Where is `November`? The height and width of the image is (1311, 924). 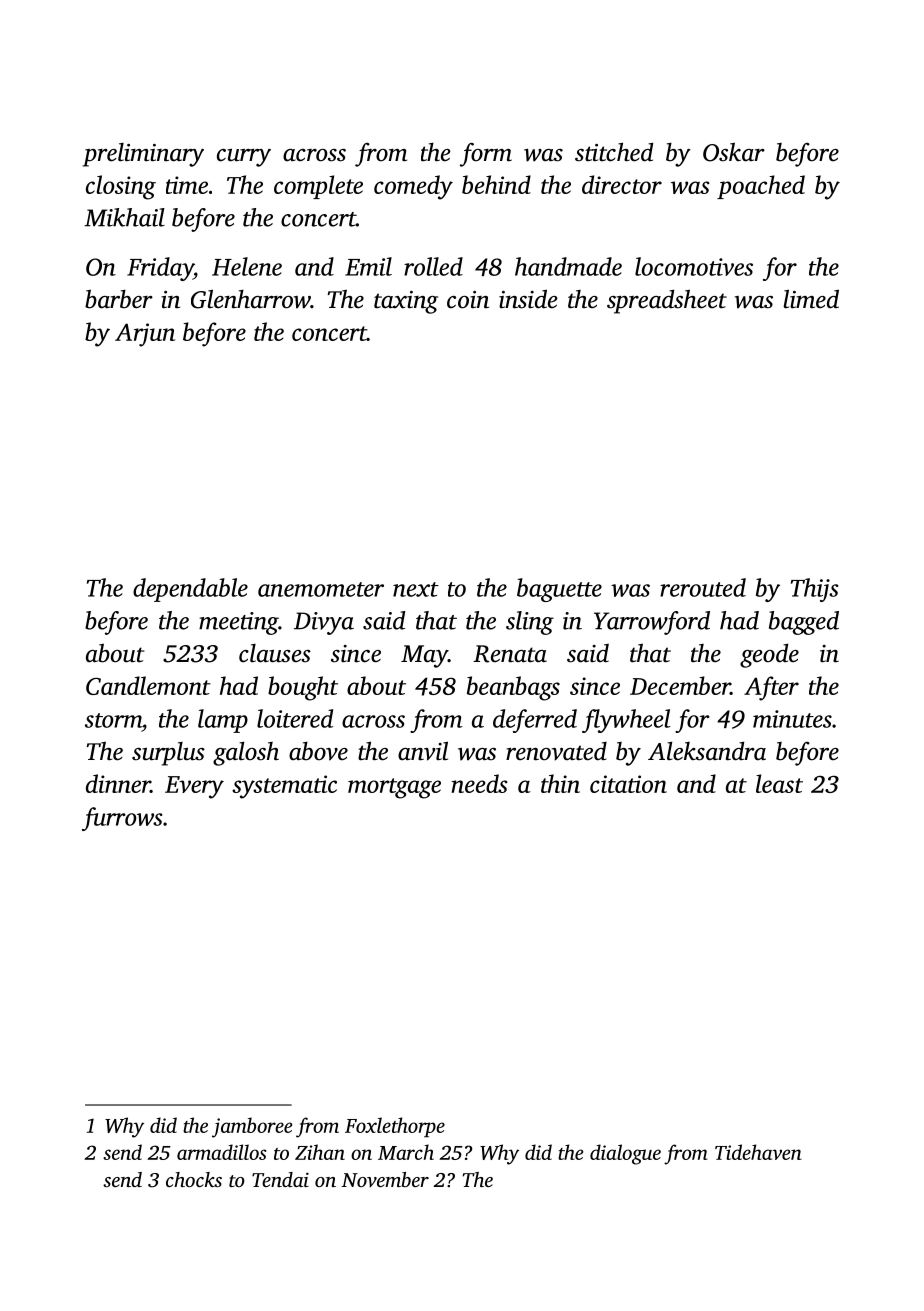 November is located at coordinates (385, 1179).
